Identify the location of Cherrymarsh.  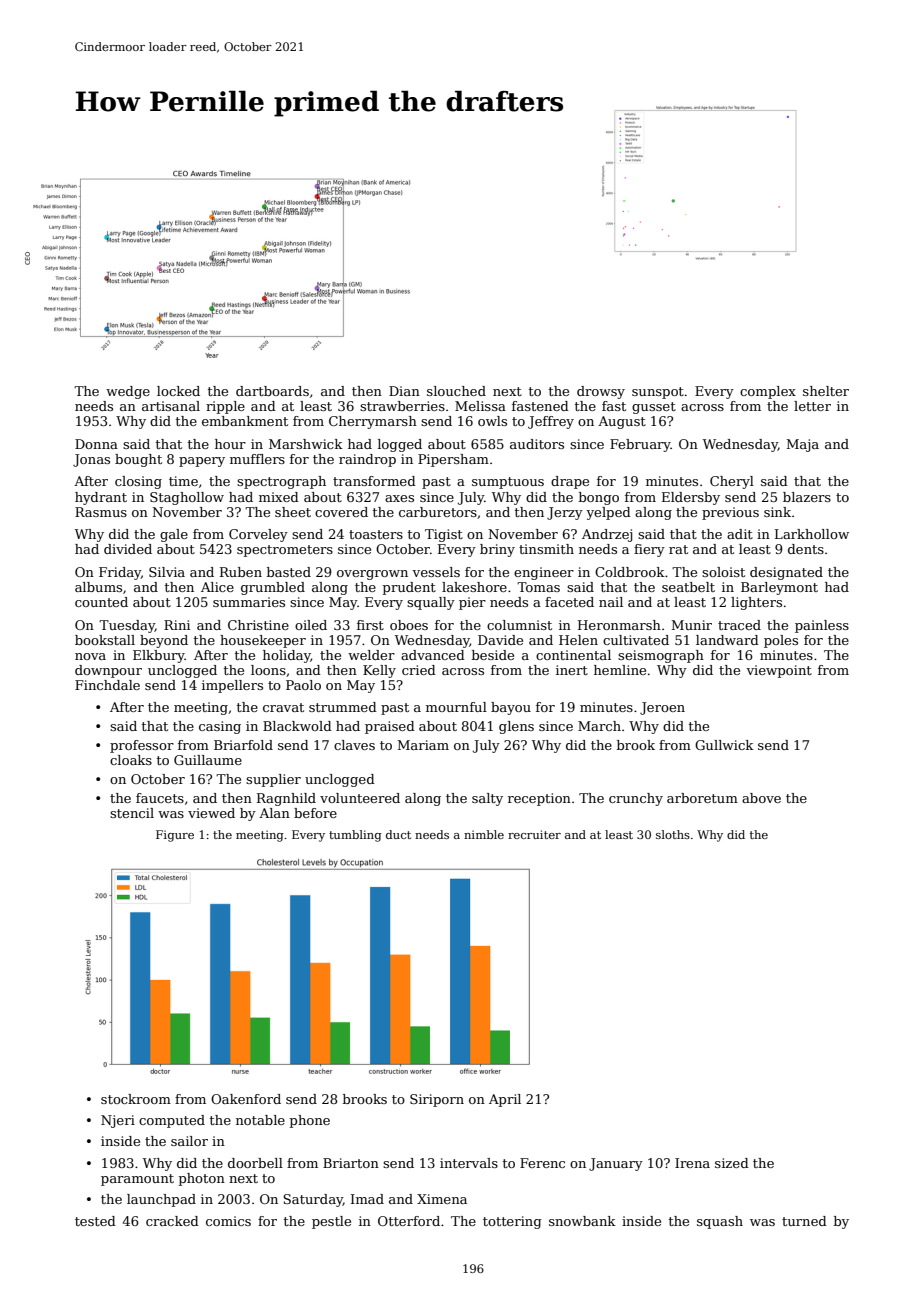
(373, 422).
